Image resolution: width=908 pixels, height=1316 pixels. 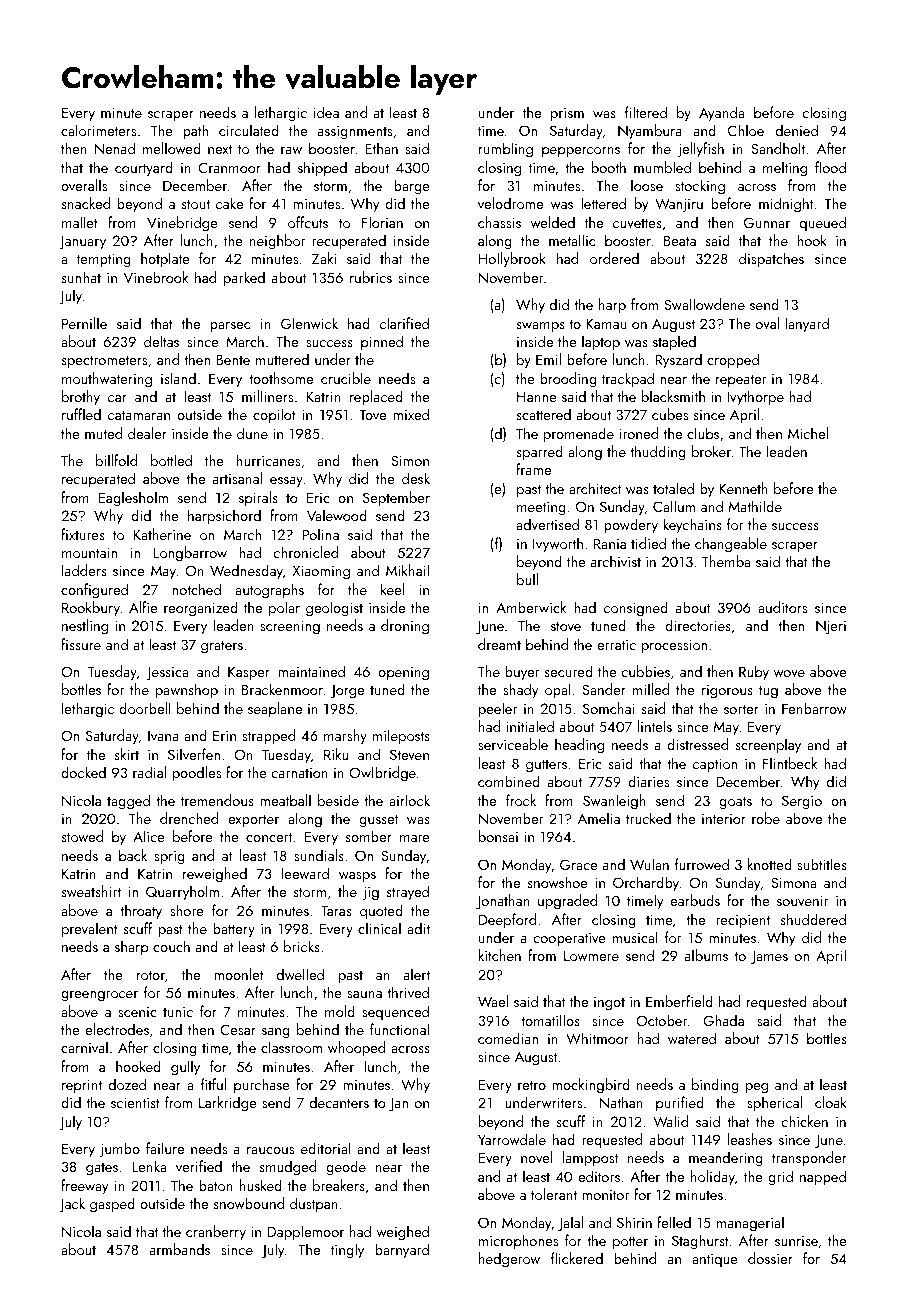 I want to click on gutters, so click(x=546, y=766).
